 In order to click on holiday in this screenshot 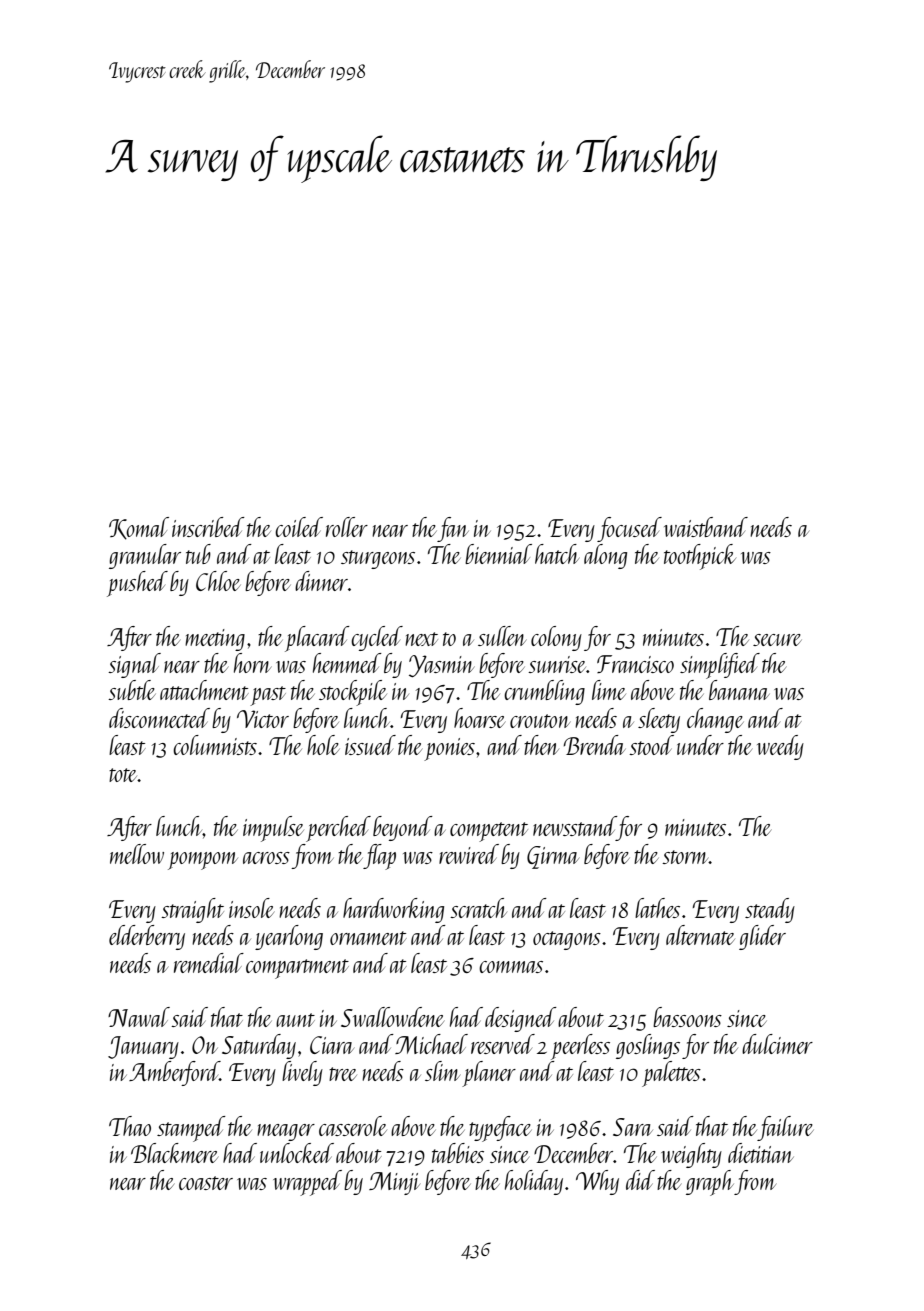, I will do `click(534, 1182)`.
